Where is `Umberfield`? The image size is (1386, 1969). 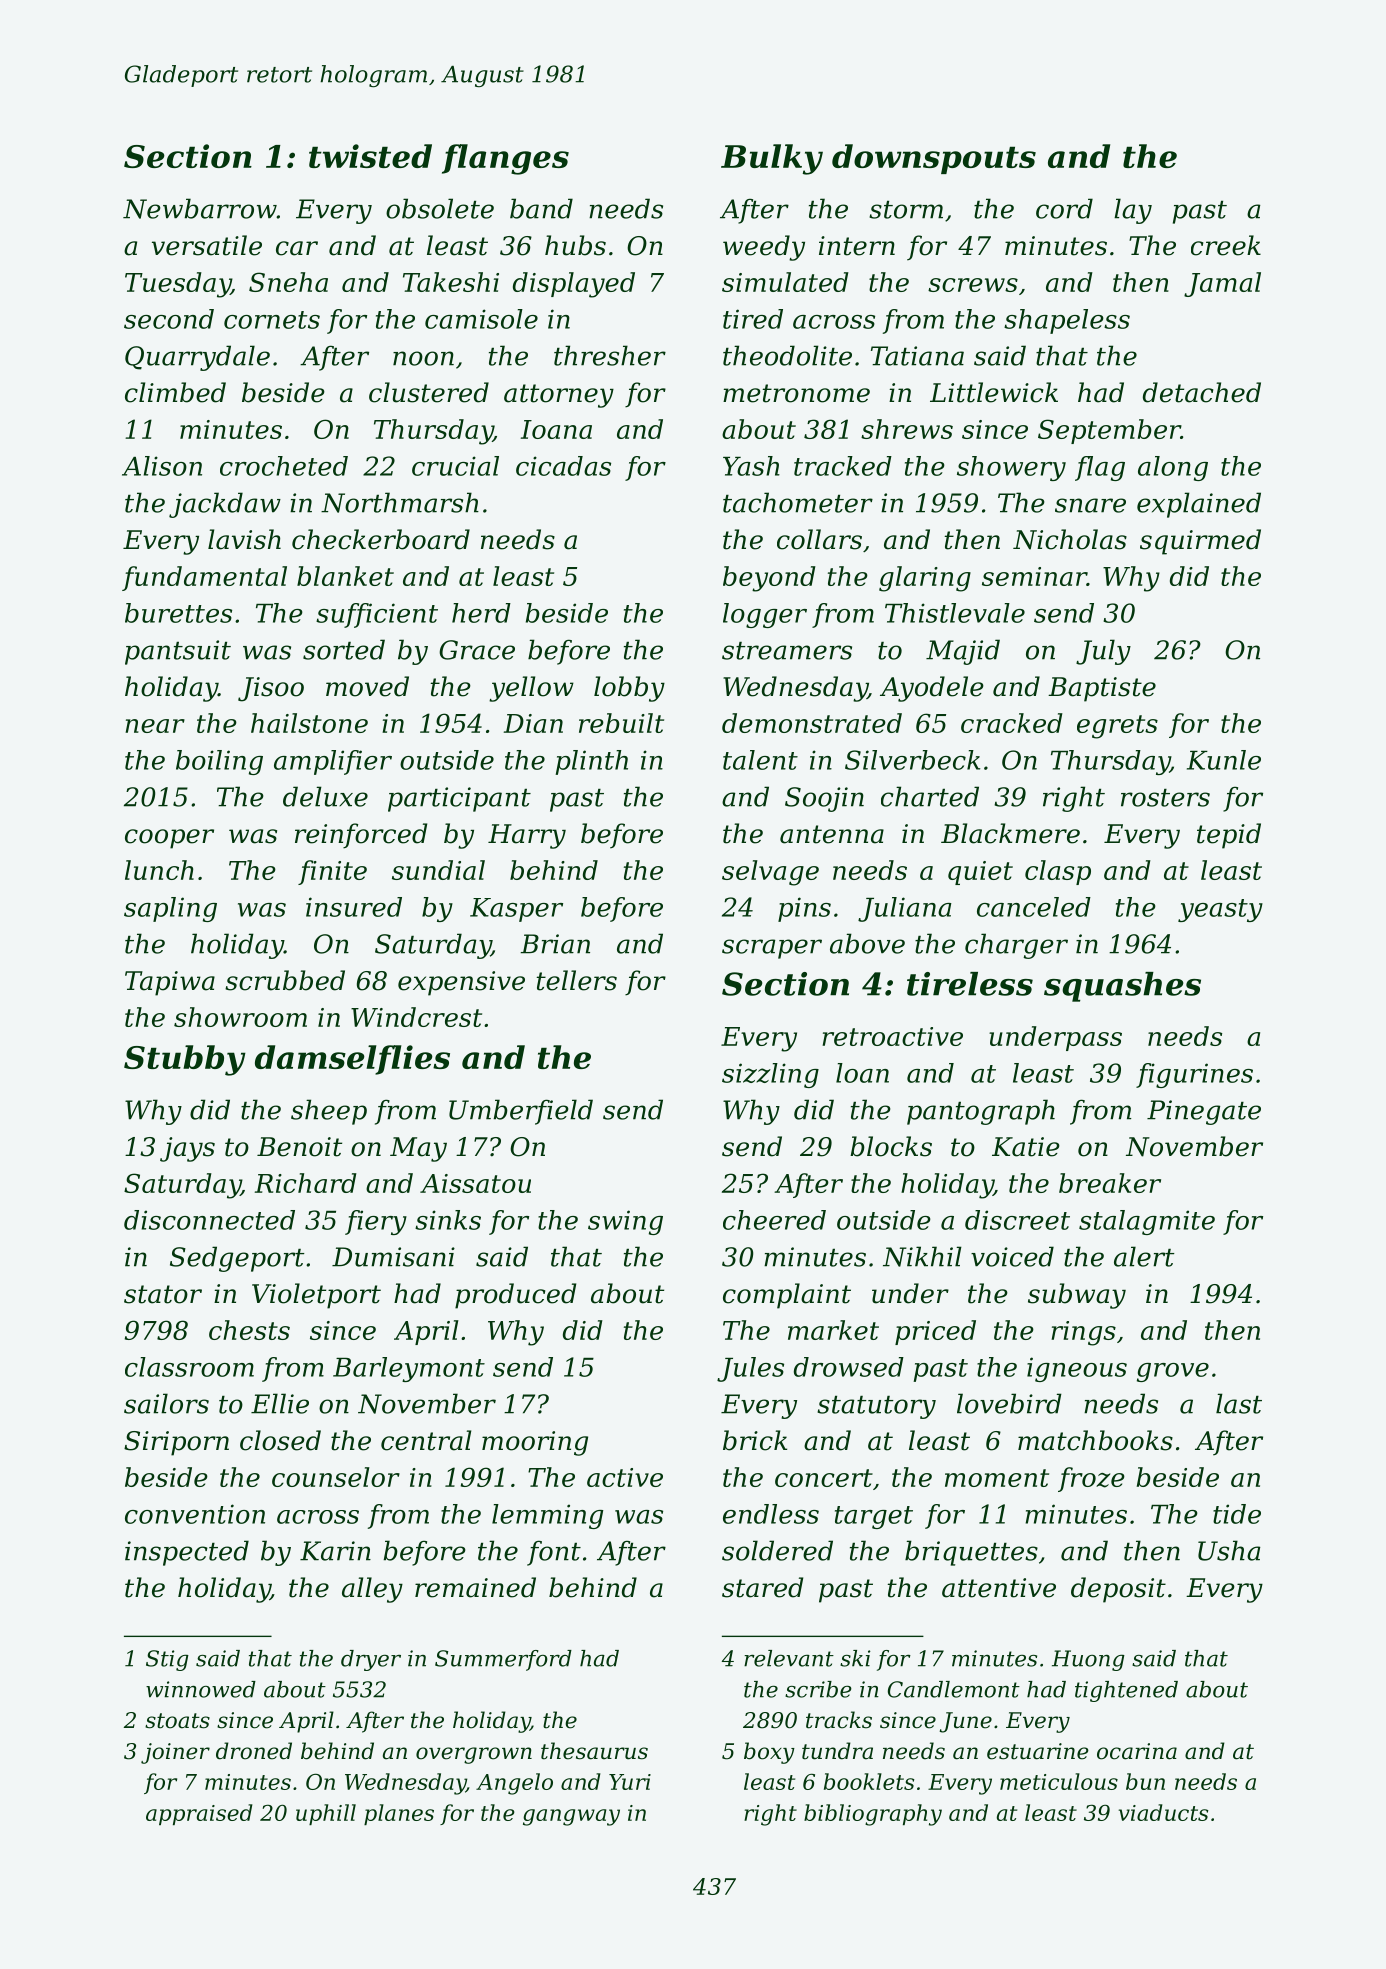
Umberfield is located at coordinates (521, 1112).
